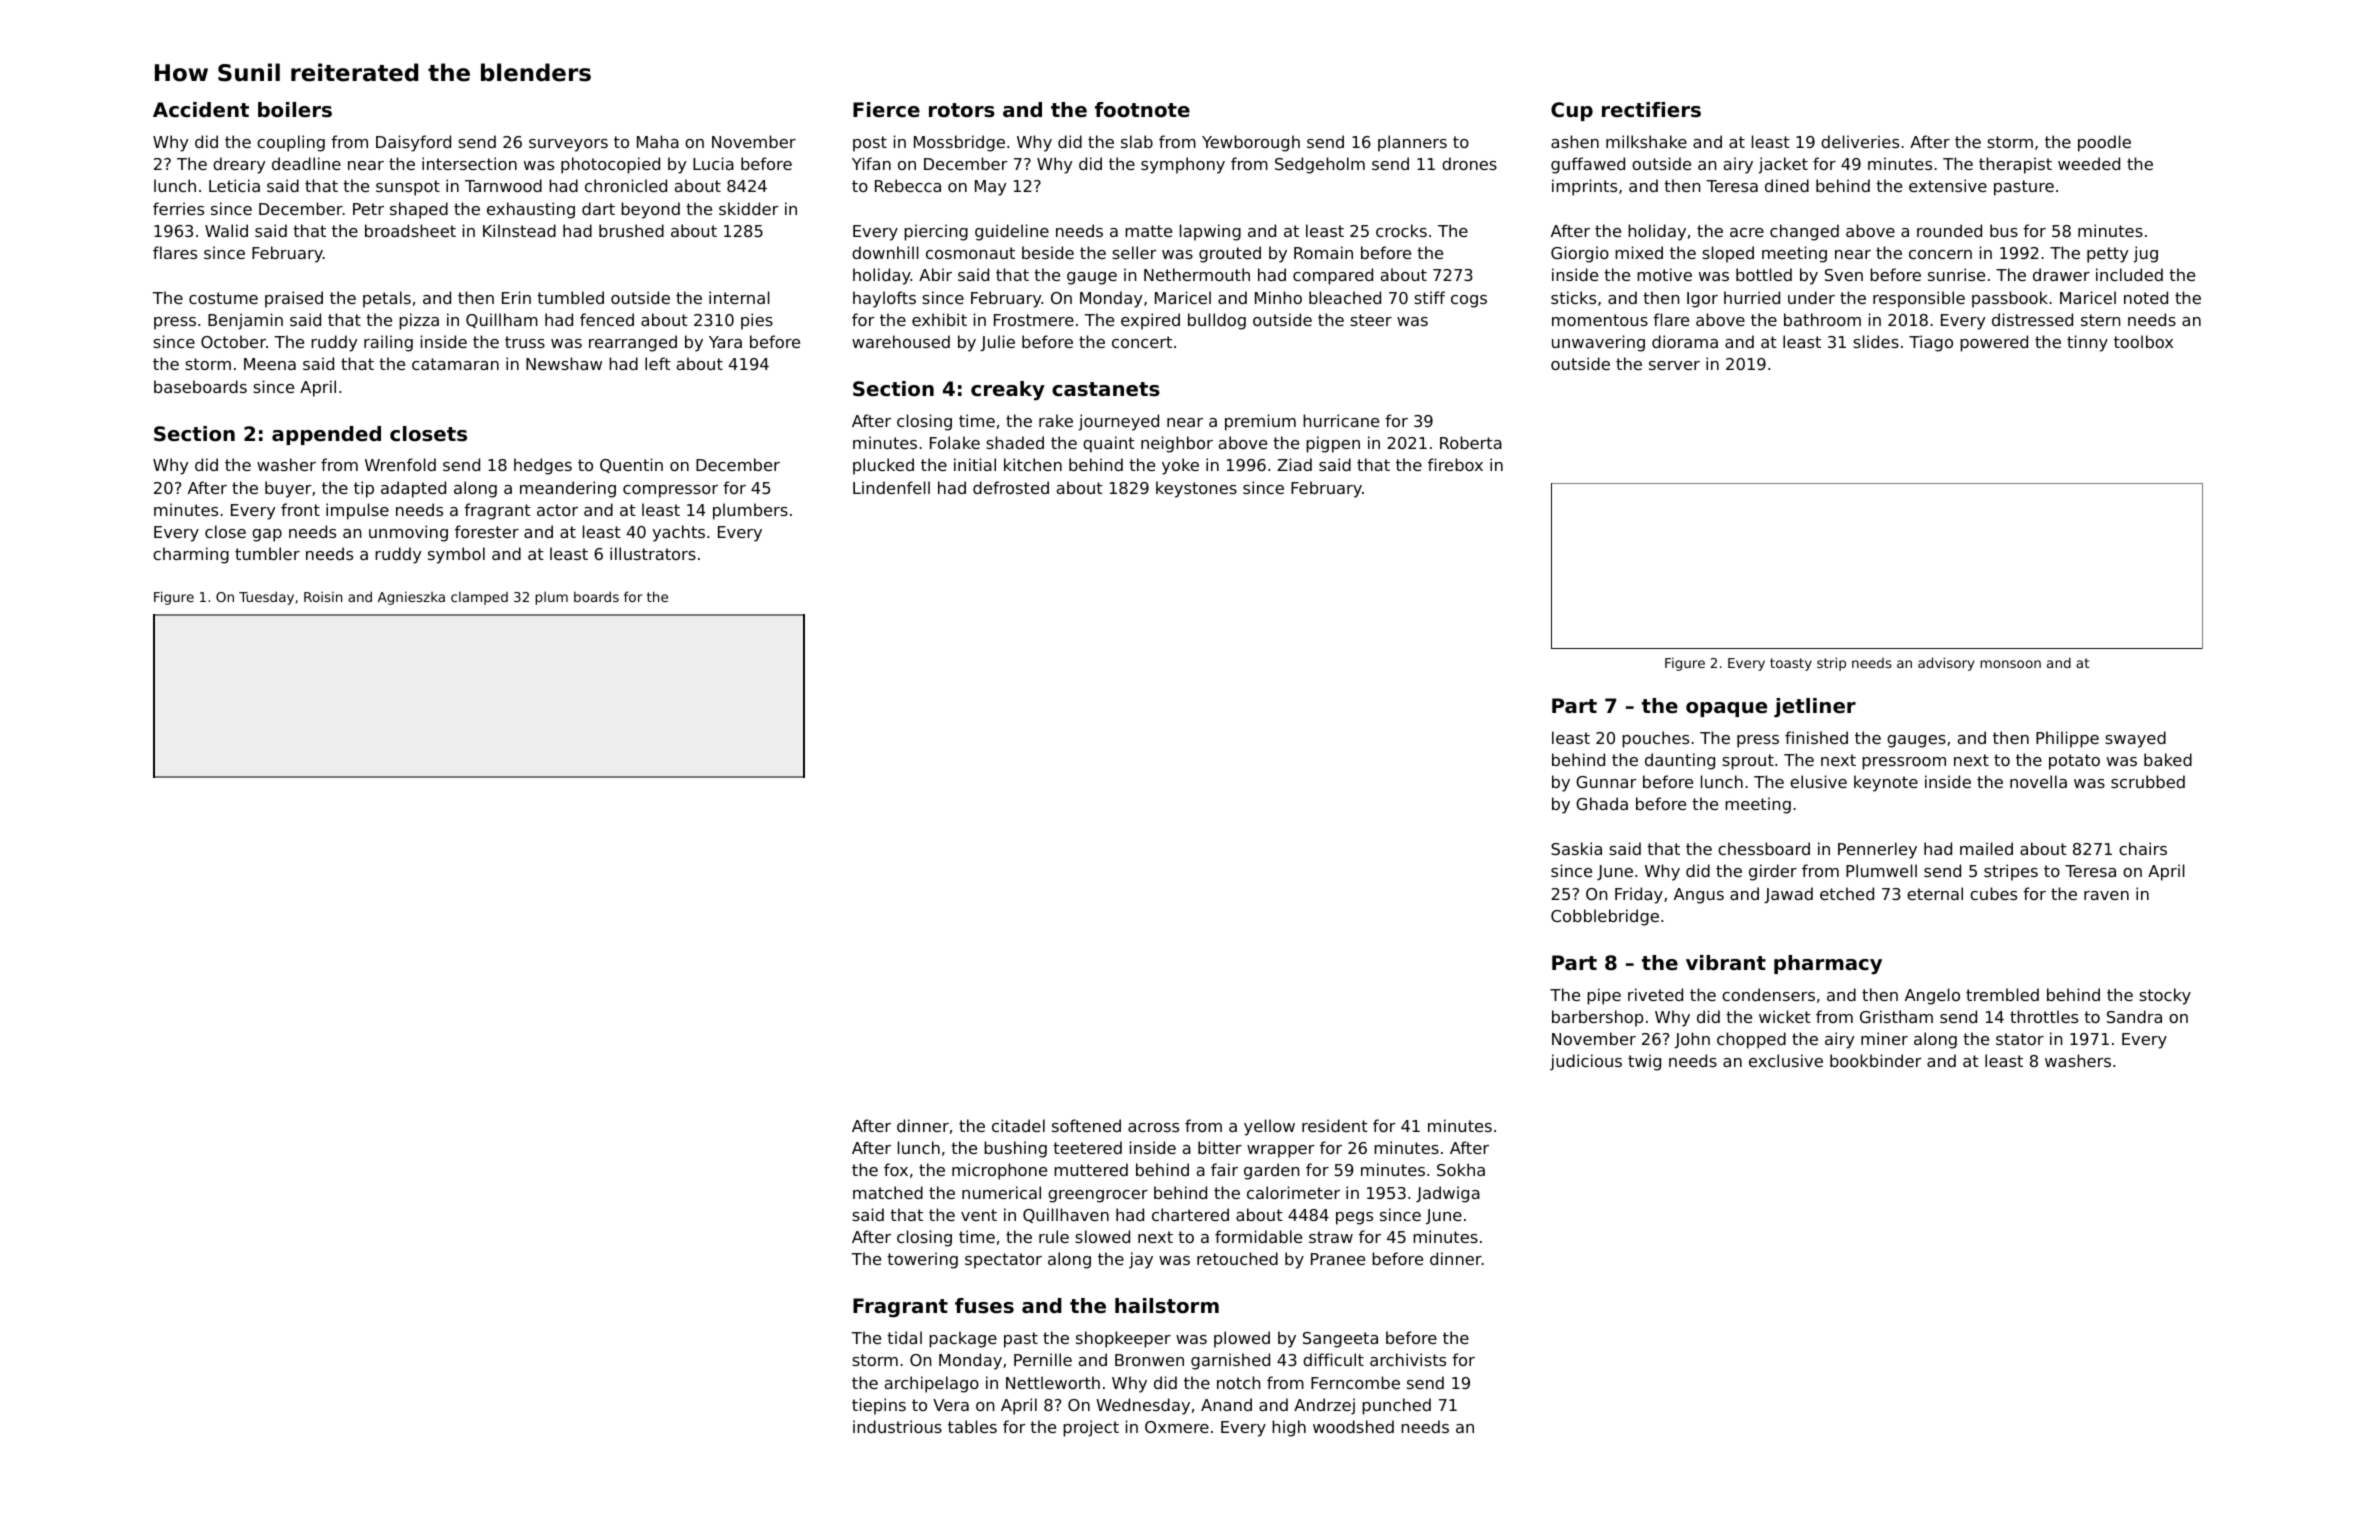 The height and width of the page is (1525, 2356). What do you see at coordinates (1606, 782) in the page?
I see `Gunnar` at bounding box center [1606, 782].
